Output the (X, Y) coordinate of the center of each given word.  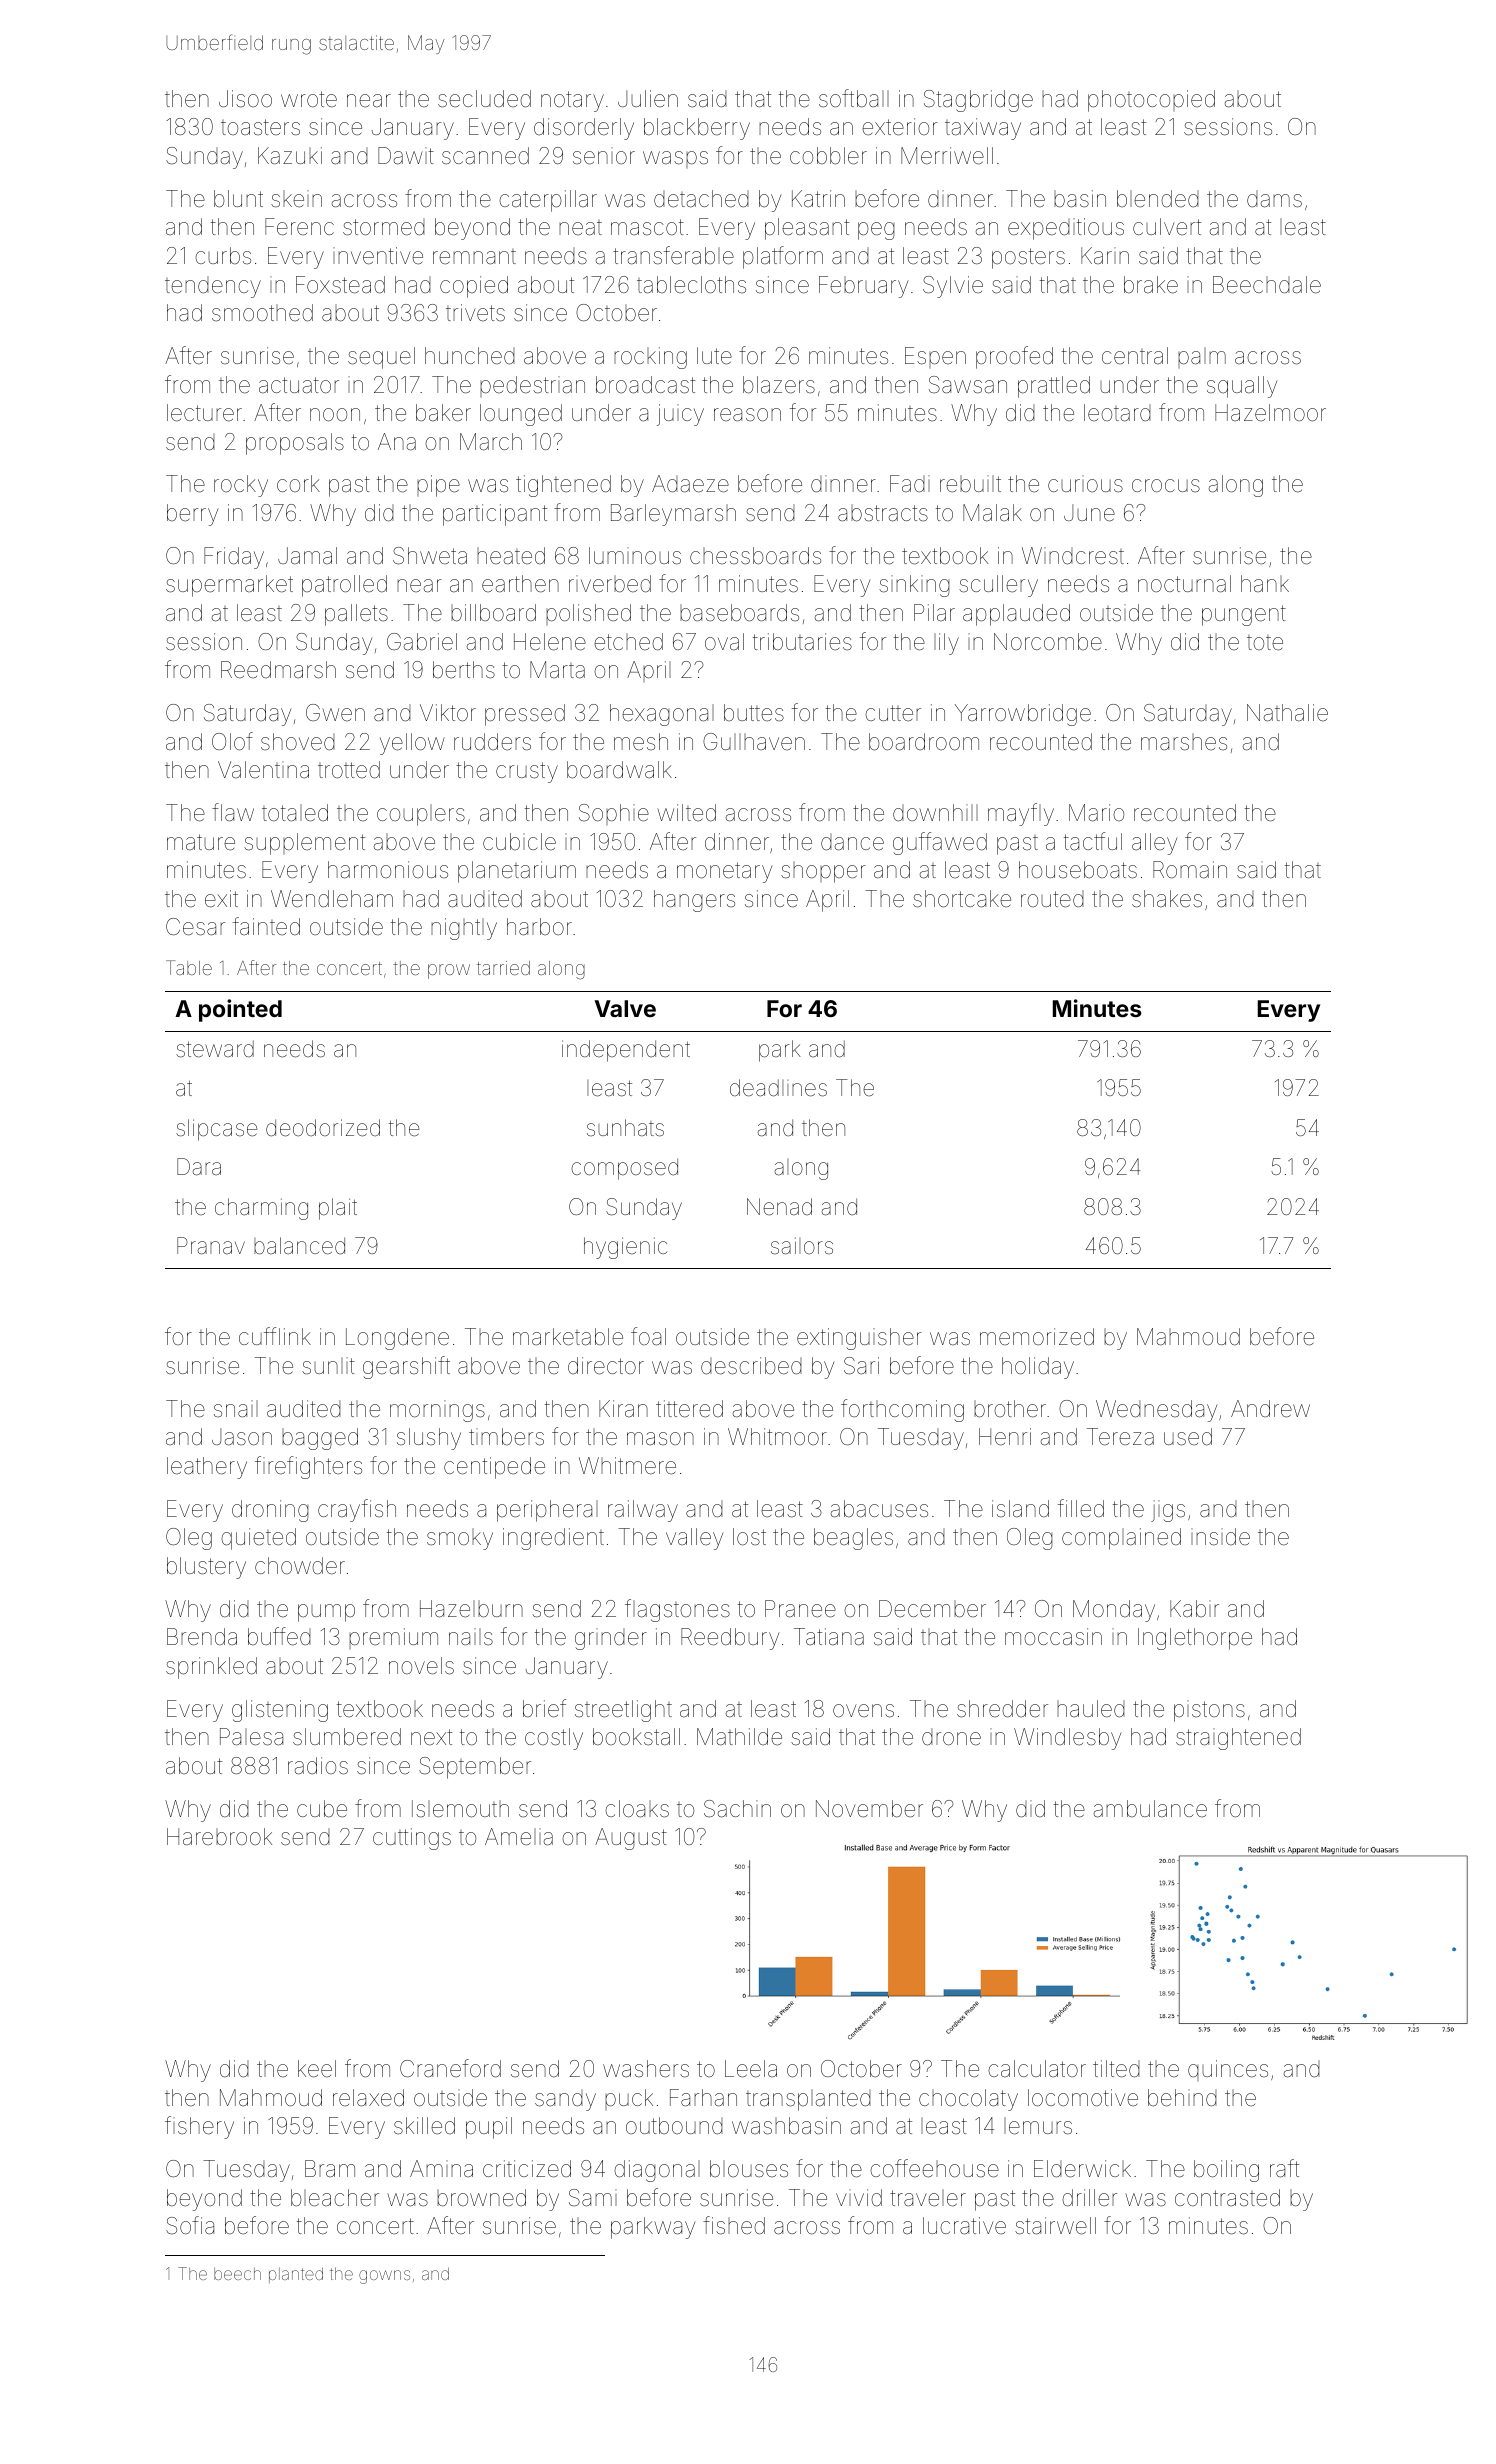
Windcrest (1073, 556)
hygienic (625, 1248)
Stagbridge (978, 101)
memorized (1037, 1337)
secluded (484, 99)
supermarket (229, 586)
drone (951, 1737)
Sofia (190, 2225)
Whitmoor (777, 1436)
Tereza (1120, 1437)
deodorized (323, 1128)
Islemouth (460, 1809)
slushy (429, 1439)
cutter (893, 713)
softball (854, 98)
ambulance (1150, 1809)
